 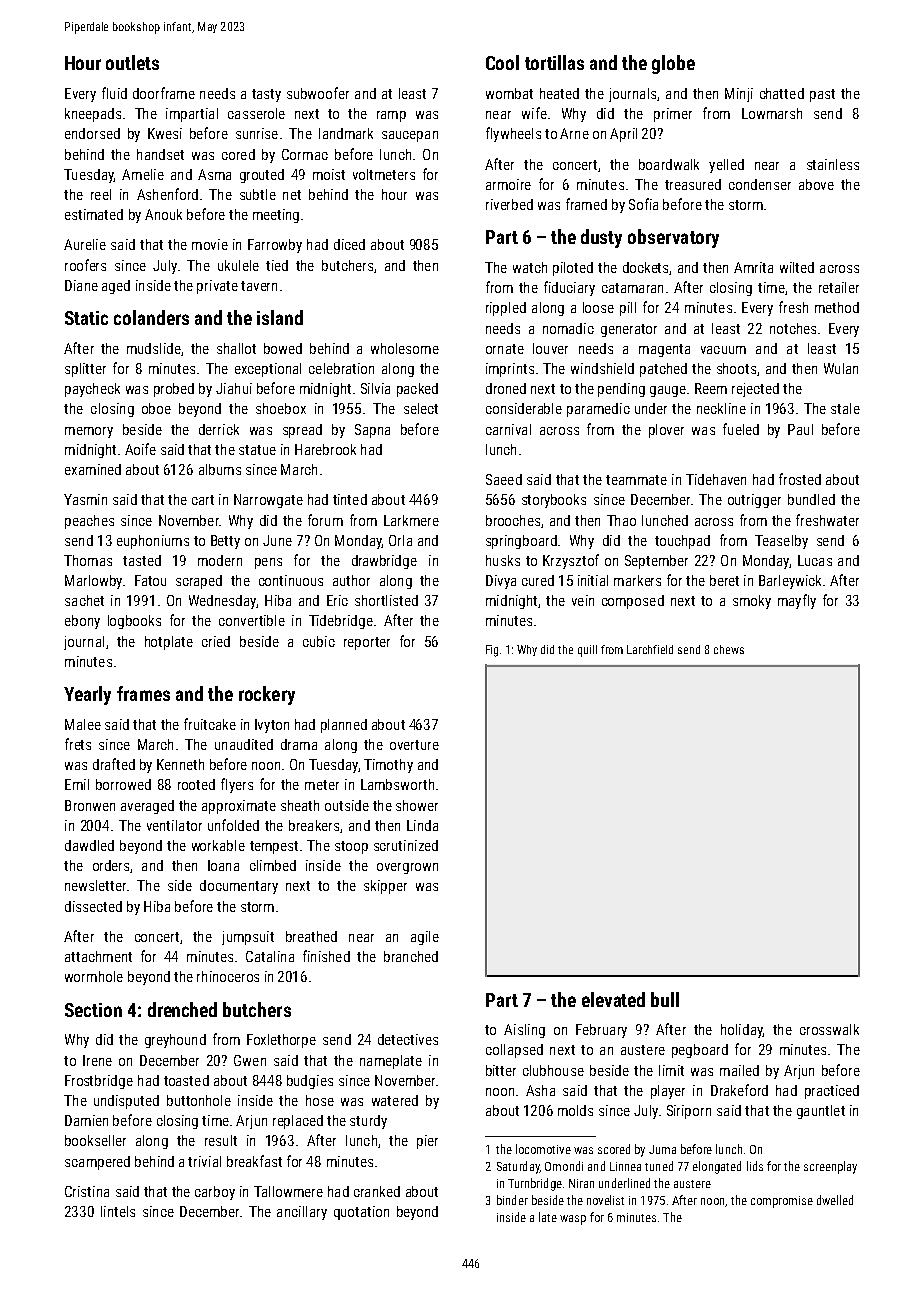 What do you see at coordinates (729, 649) in the page?
I see `chews` at bounding box center [729, 649].
